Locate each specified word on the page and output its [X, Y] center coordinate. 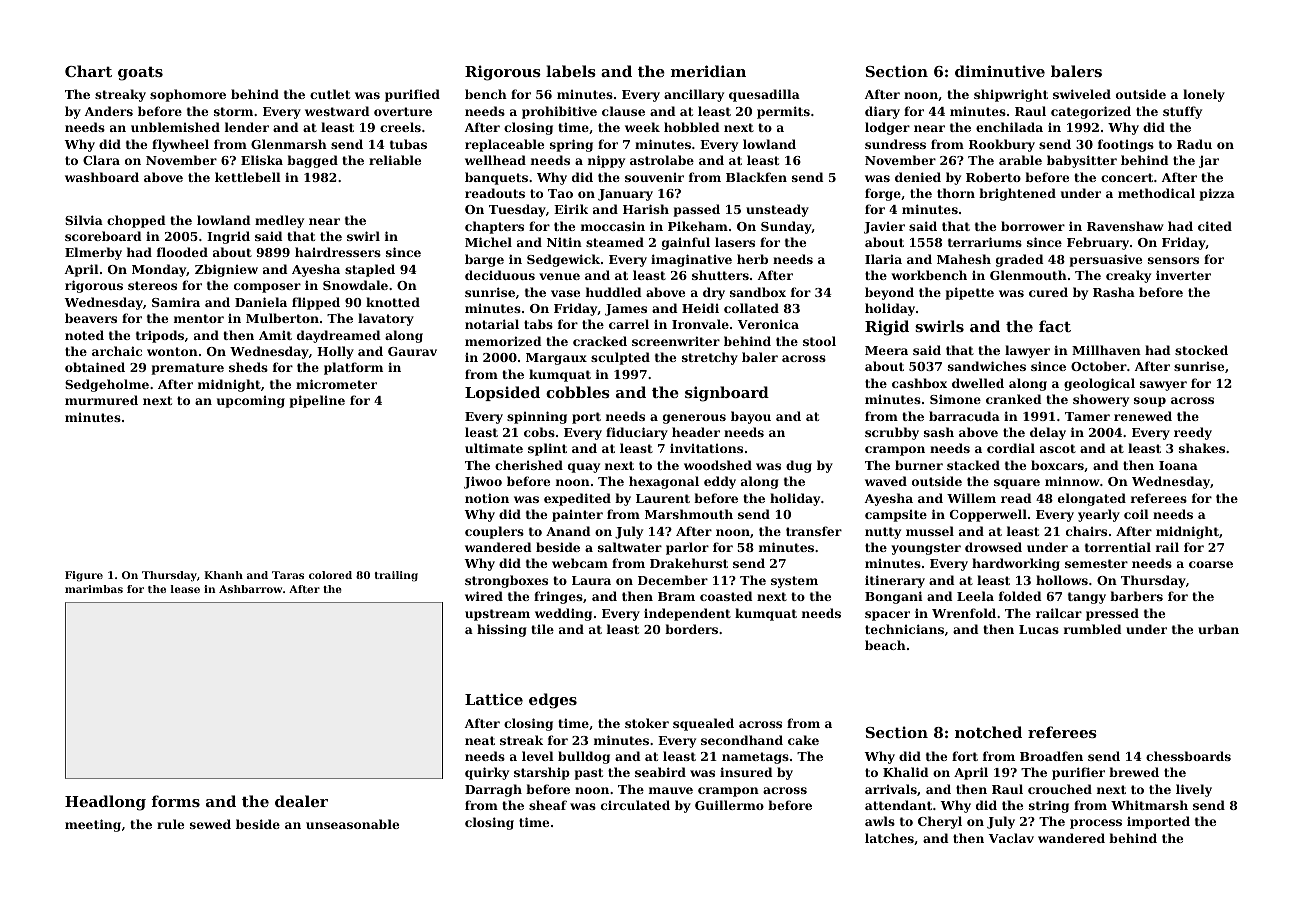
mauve [671, 790]
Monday [159, 270]
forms [176, 801]
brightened [1017, 194]
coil [1136, 514]
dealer [301, 801]
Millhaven [1106, 350]
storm [233, 111]
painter [577, 516]
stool [819, 341]
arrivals [891, 789]
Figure [84, 576]
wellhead [495, 160]
